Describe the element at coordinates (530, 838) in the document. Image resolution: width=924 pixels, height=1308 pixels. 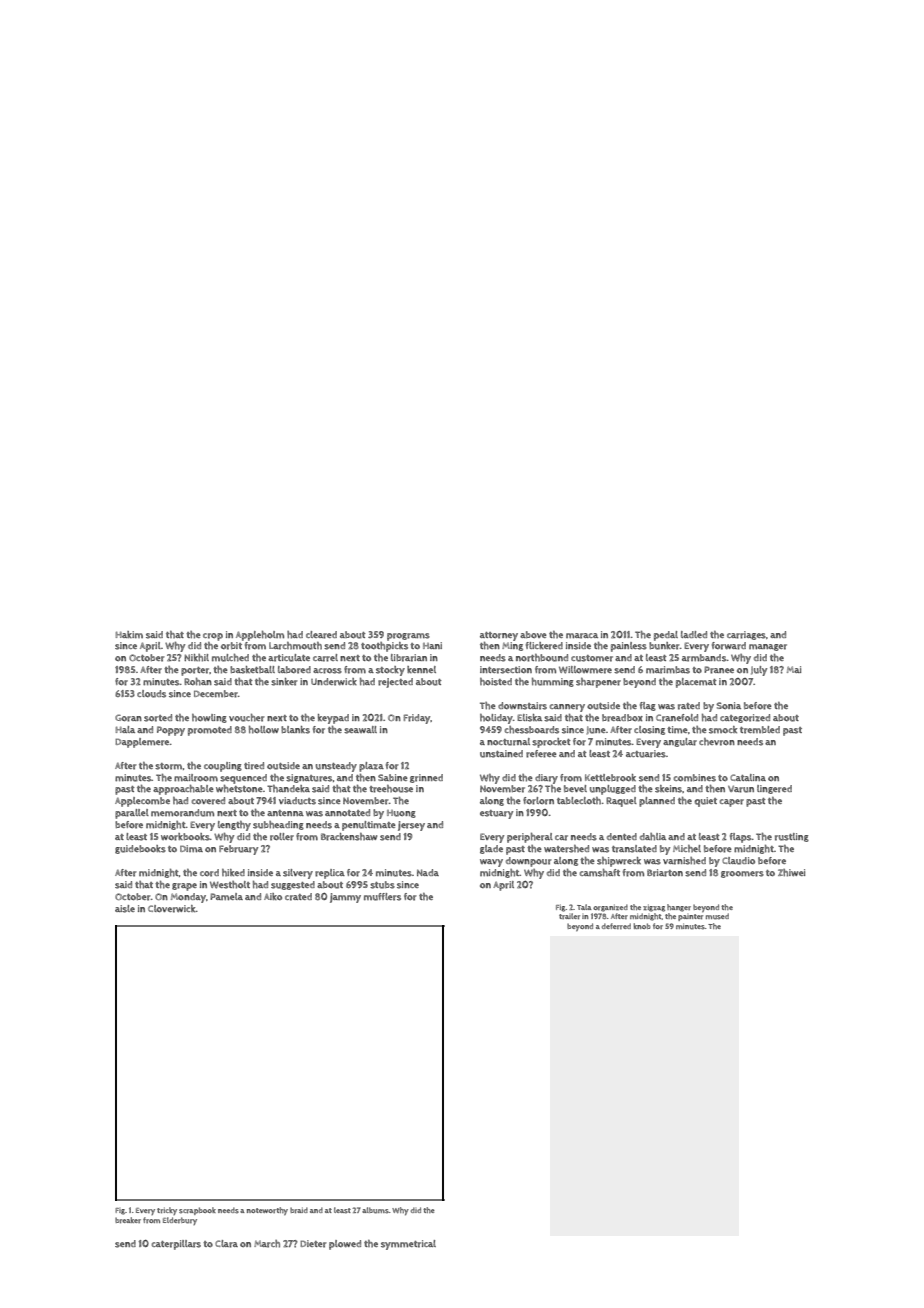
I see `peripheral` at that location.
